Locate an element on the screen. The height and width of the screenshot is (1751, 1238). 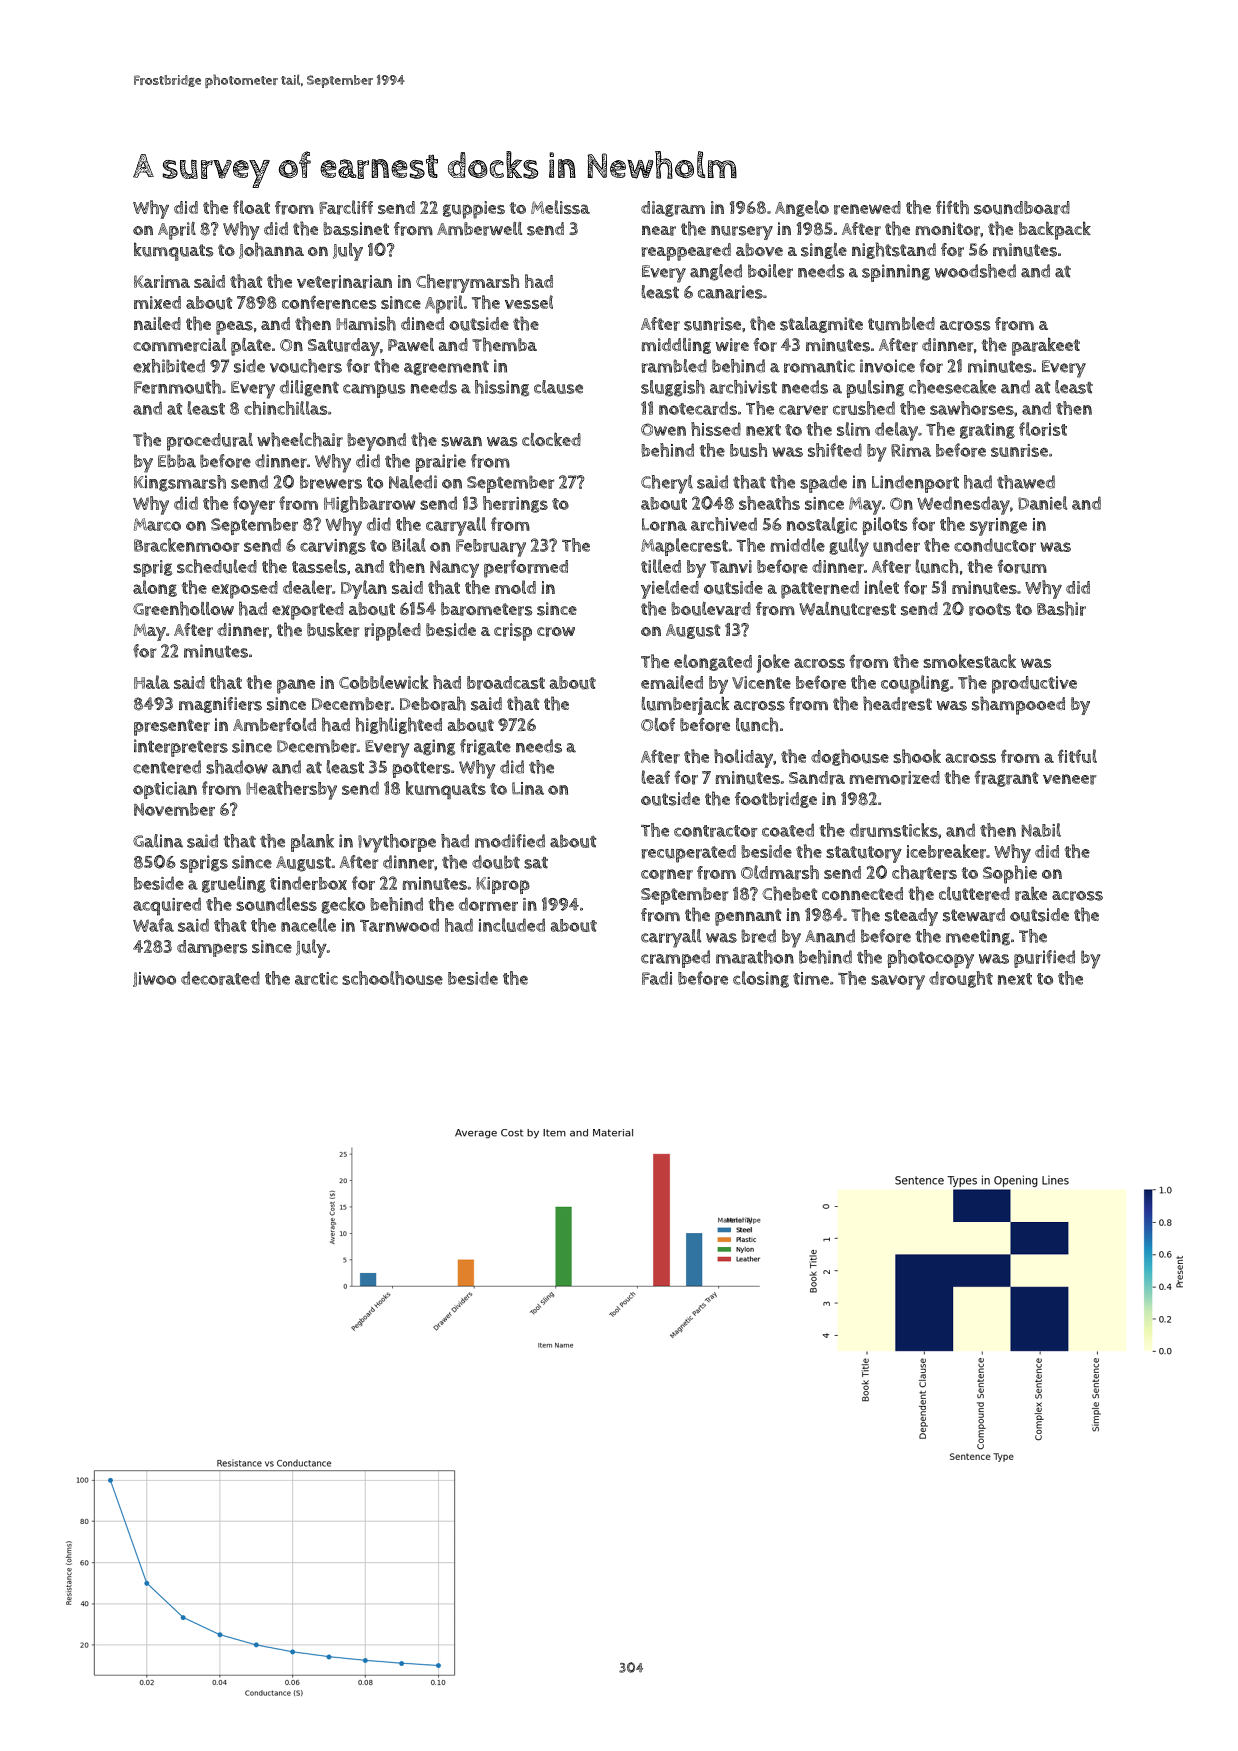
monitor is located at coordinates (948, 229).
